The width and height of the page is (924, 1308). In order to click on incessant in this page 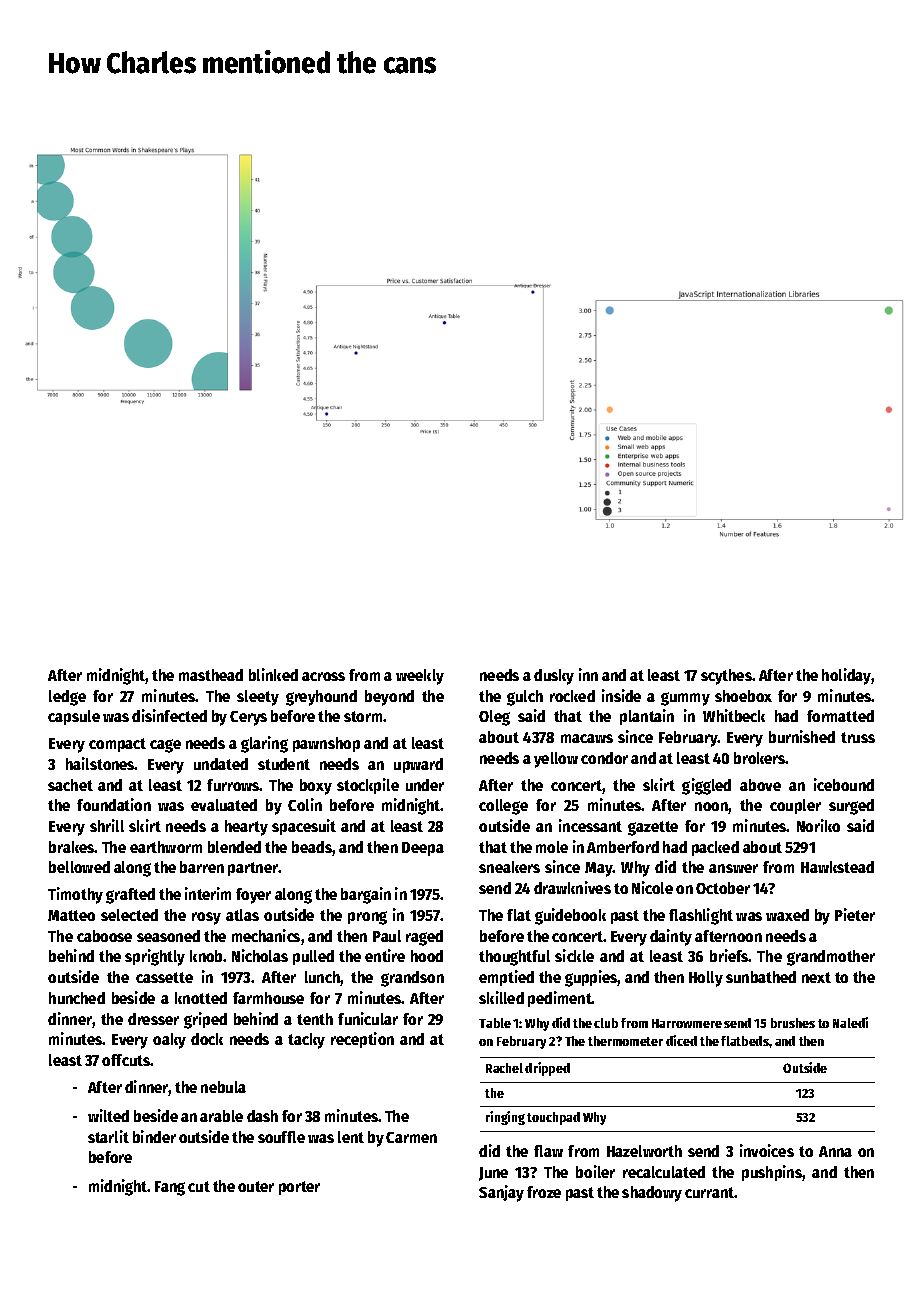, I will do `click(590, 825)`.
